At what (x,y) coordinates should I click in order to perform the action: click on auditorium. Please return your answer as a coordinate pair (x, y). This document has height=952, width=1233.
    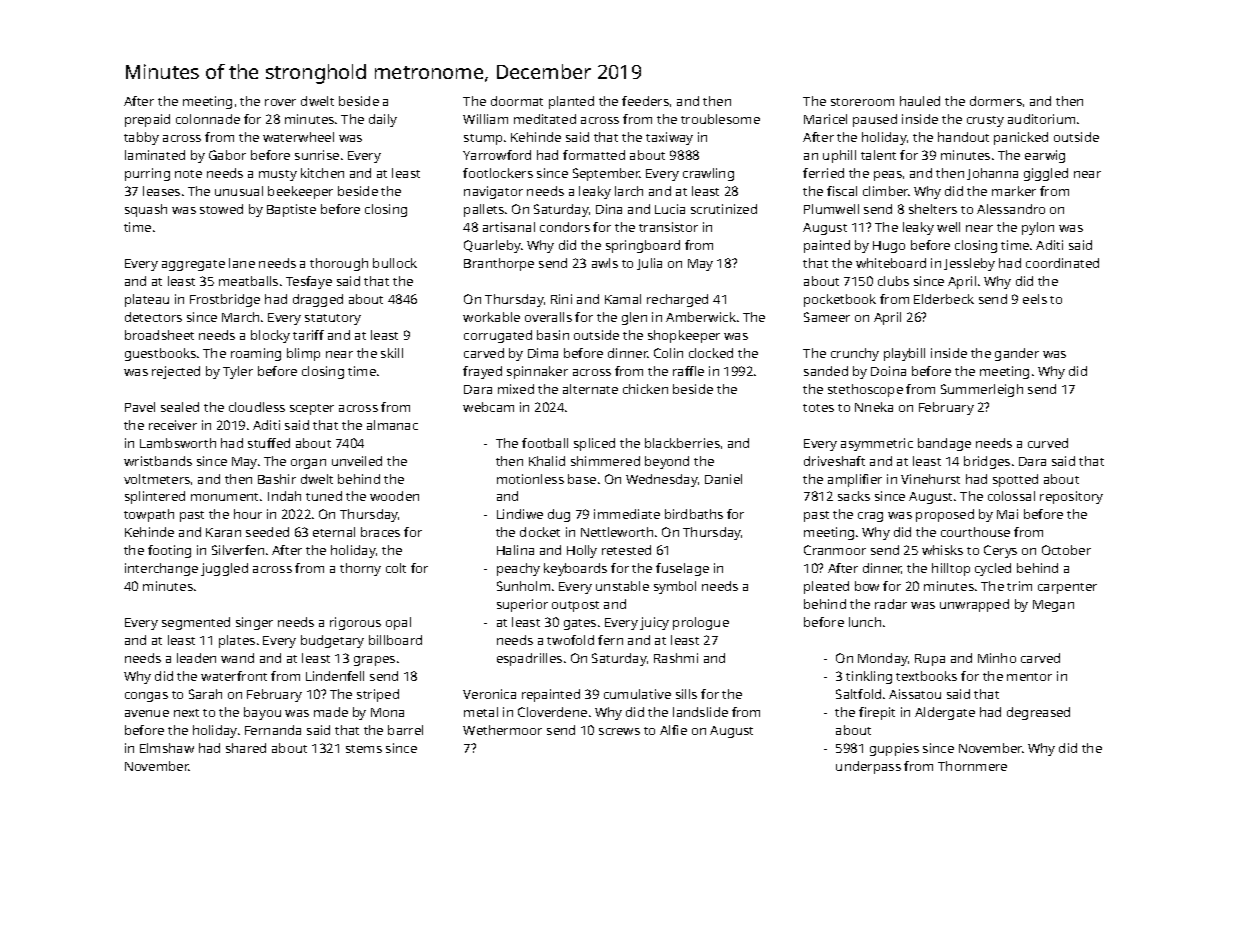
    Looking at the image, I should click on (1041, 119).
